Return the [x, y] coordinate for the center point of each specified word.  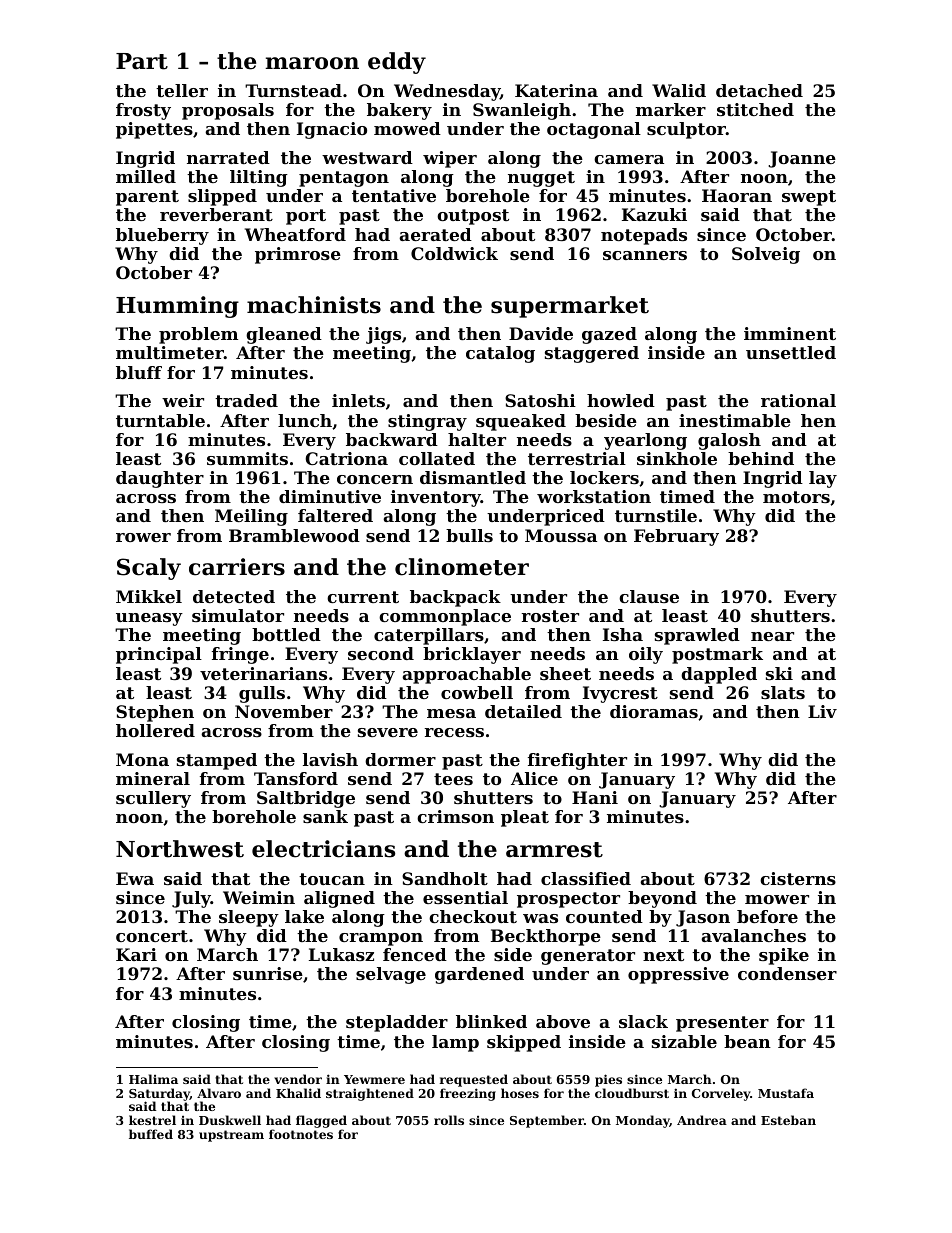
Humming [177, 307]
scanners [645, 255]
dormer [400, 759]
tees [453, 779]
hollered [155, 730]
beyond [662, 899]
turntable [160, 420]
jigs [383, 335]
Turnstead [293, 90]
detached [759, 90]
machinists [314, 305]
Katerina [556, 90]
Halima [153, 1079]
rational [798, 400]
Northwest [180, 849]
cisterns [798, 878]
